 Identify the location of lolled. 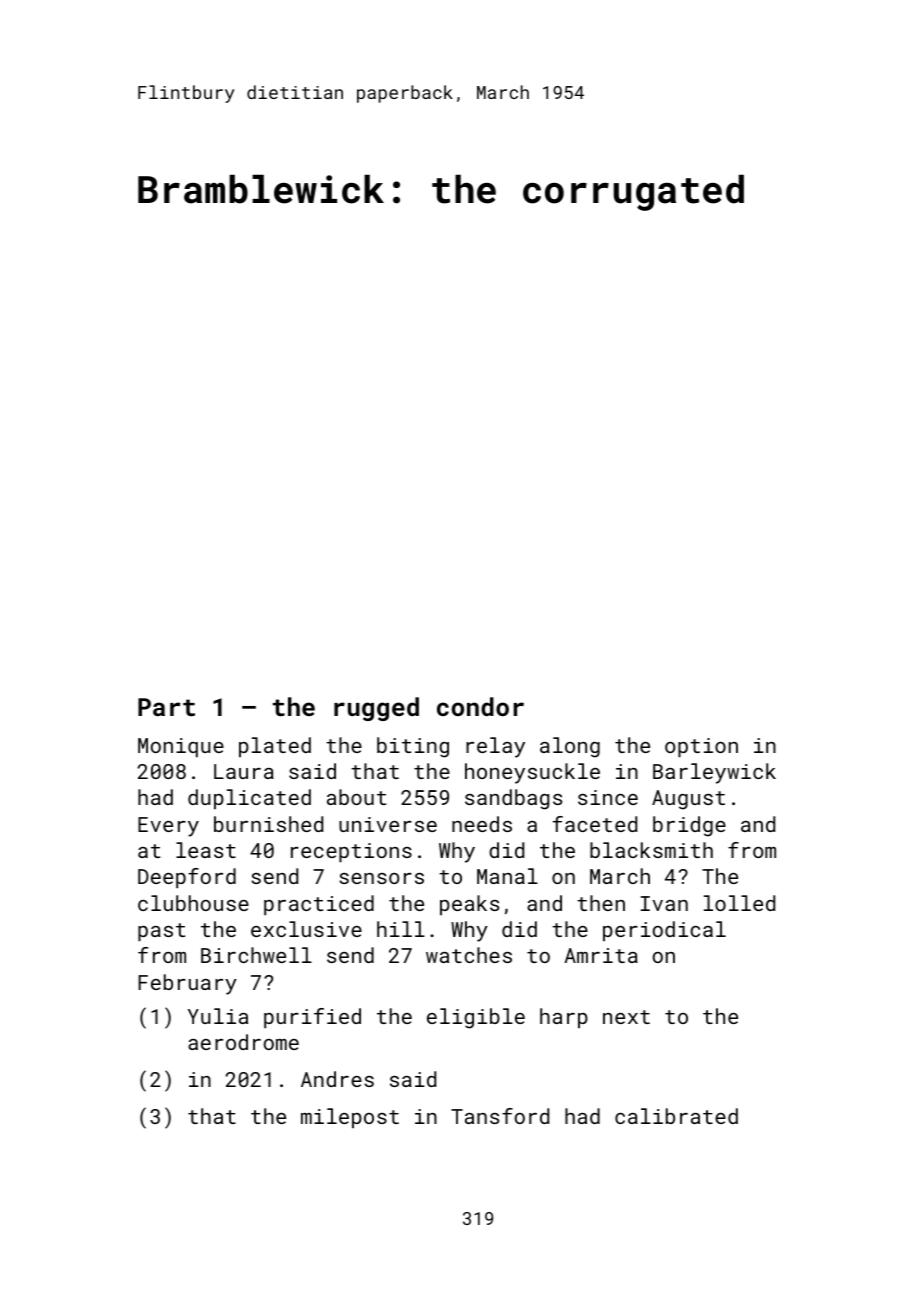
(739, 903).
